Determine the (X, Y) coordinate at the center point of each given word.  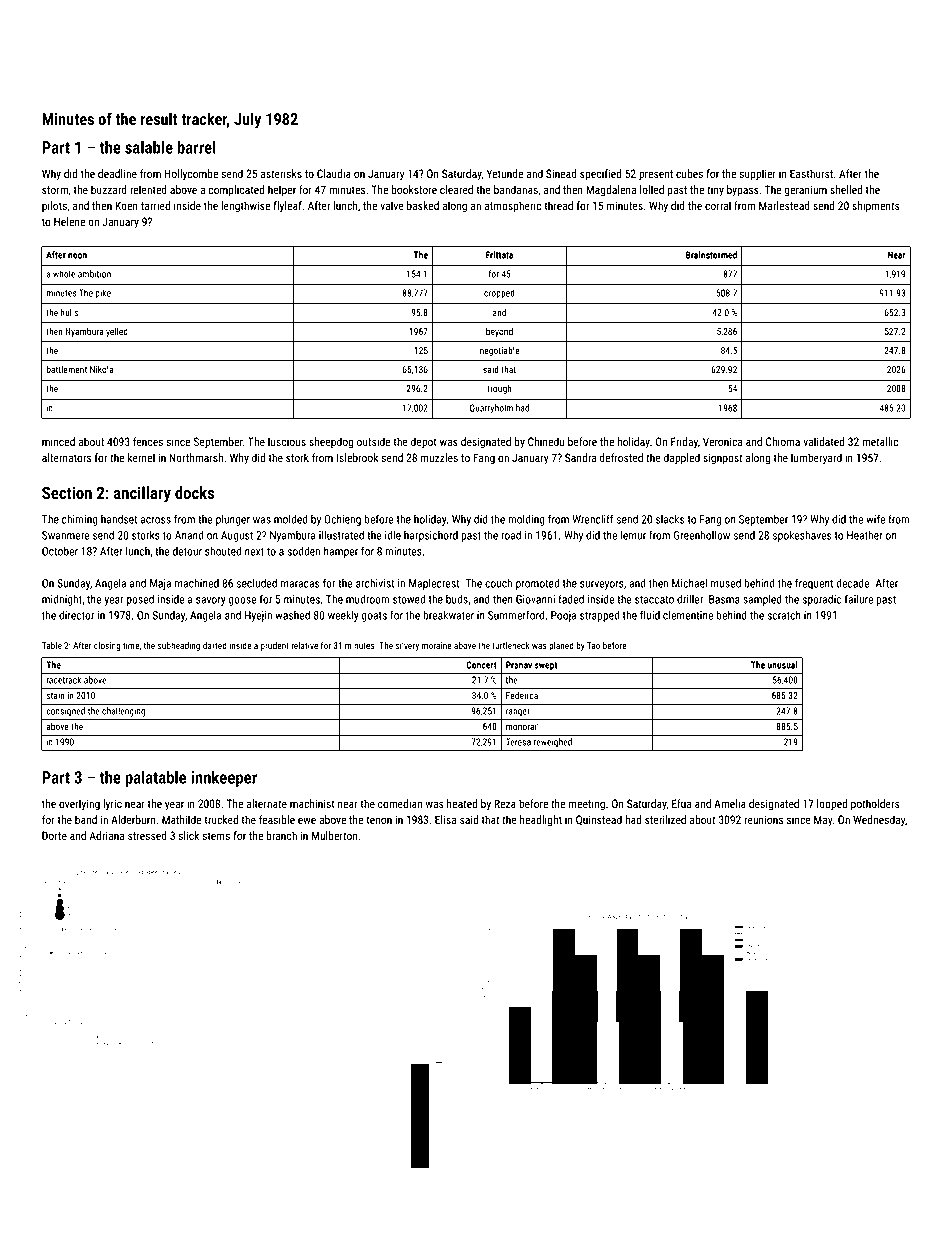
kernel (141, 457)
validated (824, 441)
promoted (537, 584)
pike (103, 294)
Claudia (334, 173)
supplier (758, 175)
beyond (499, 332)
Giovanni (535, 599)
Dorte (54, 835)
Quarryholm (491, 409)
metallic (880, 441)
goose (242, 601)
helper (282, 191)
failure (859, 599)
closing (107, 646)
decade (852, 583)
